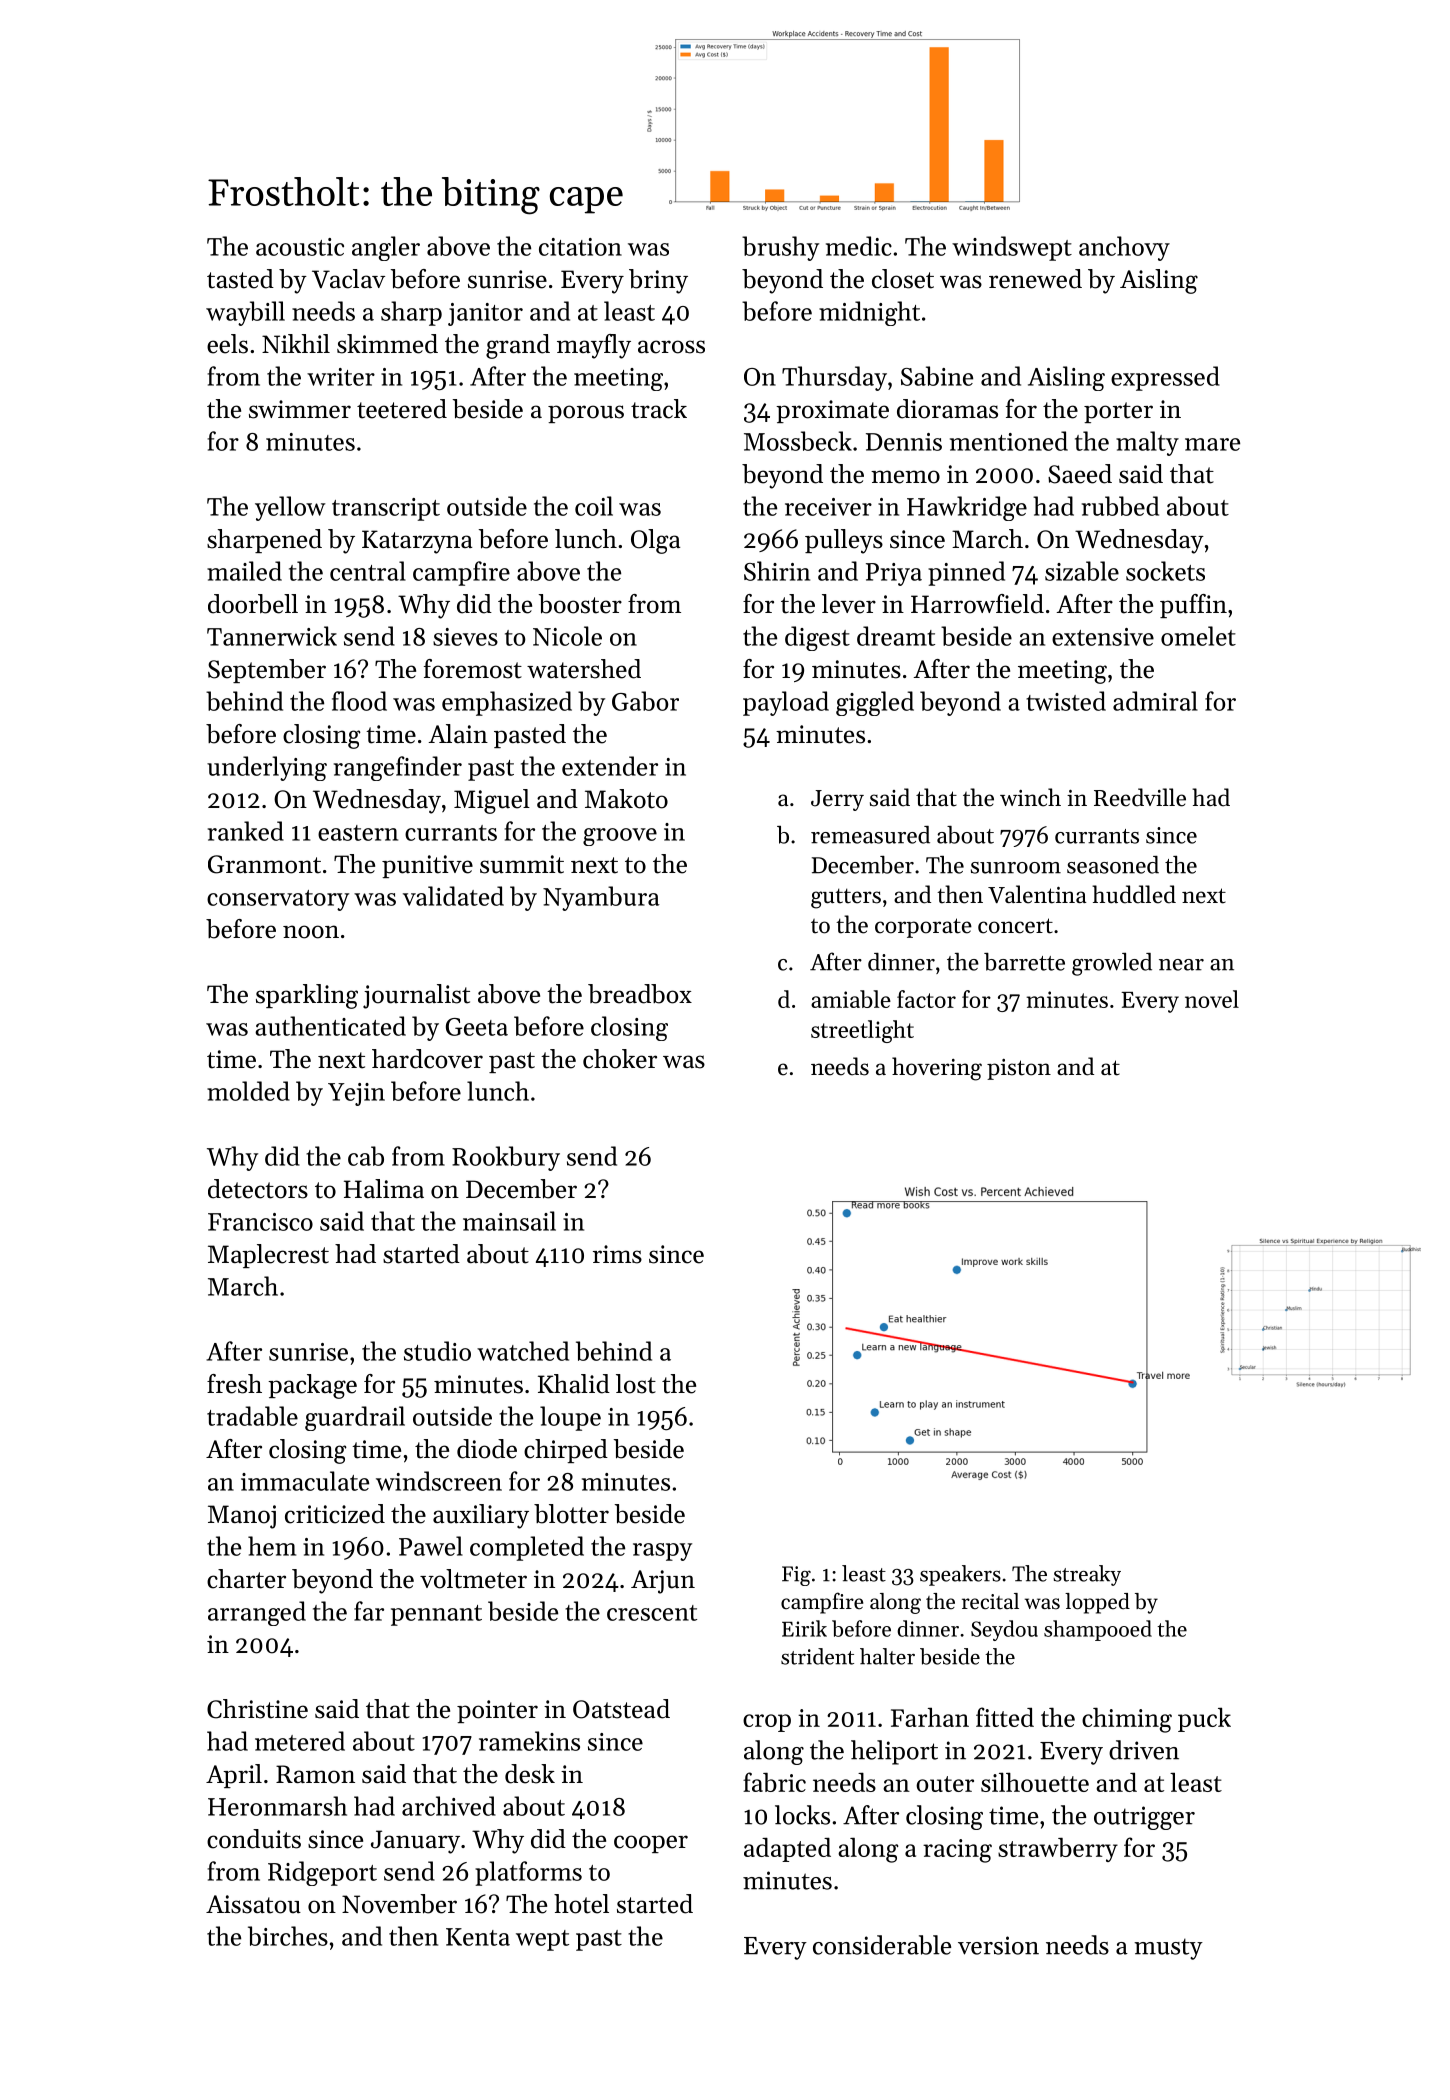 This screenshot has width=1450, height=2100. What do you see at coordinates (780, 248) in the screenshot?
I see `brushy` at bounding box center [780, 248].
